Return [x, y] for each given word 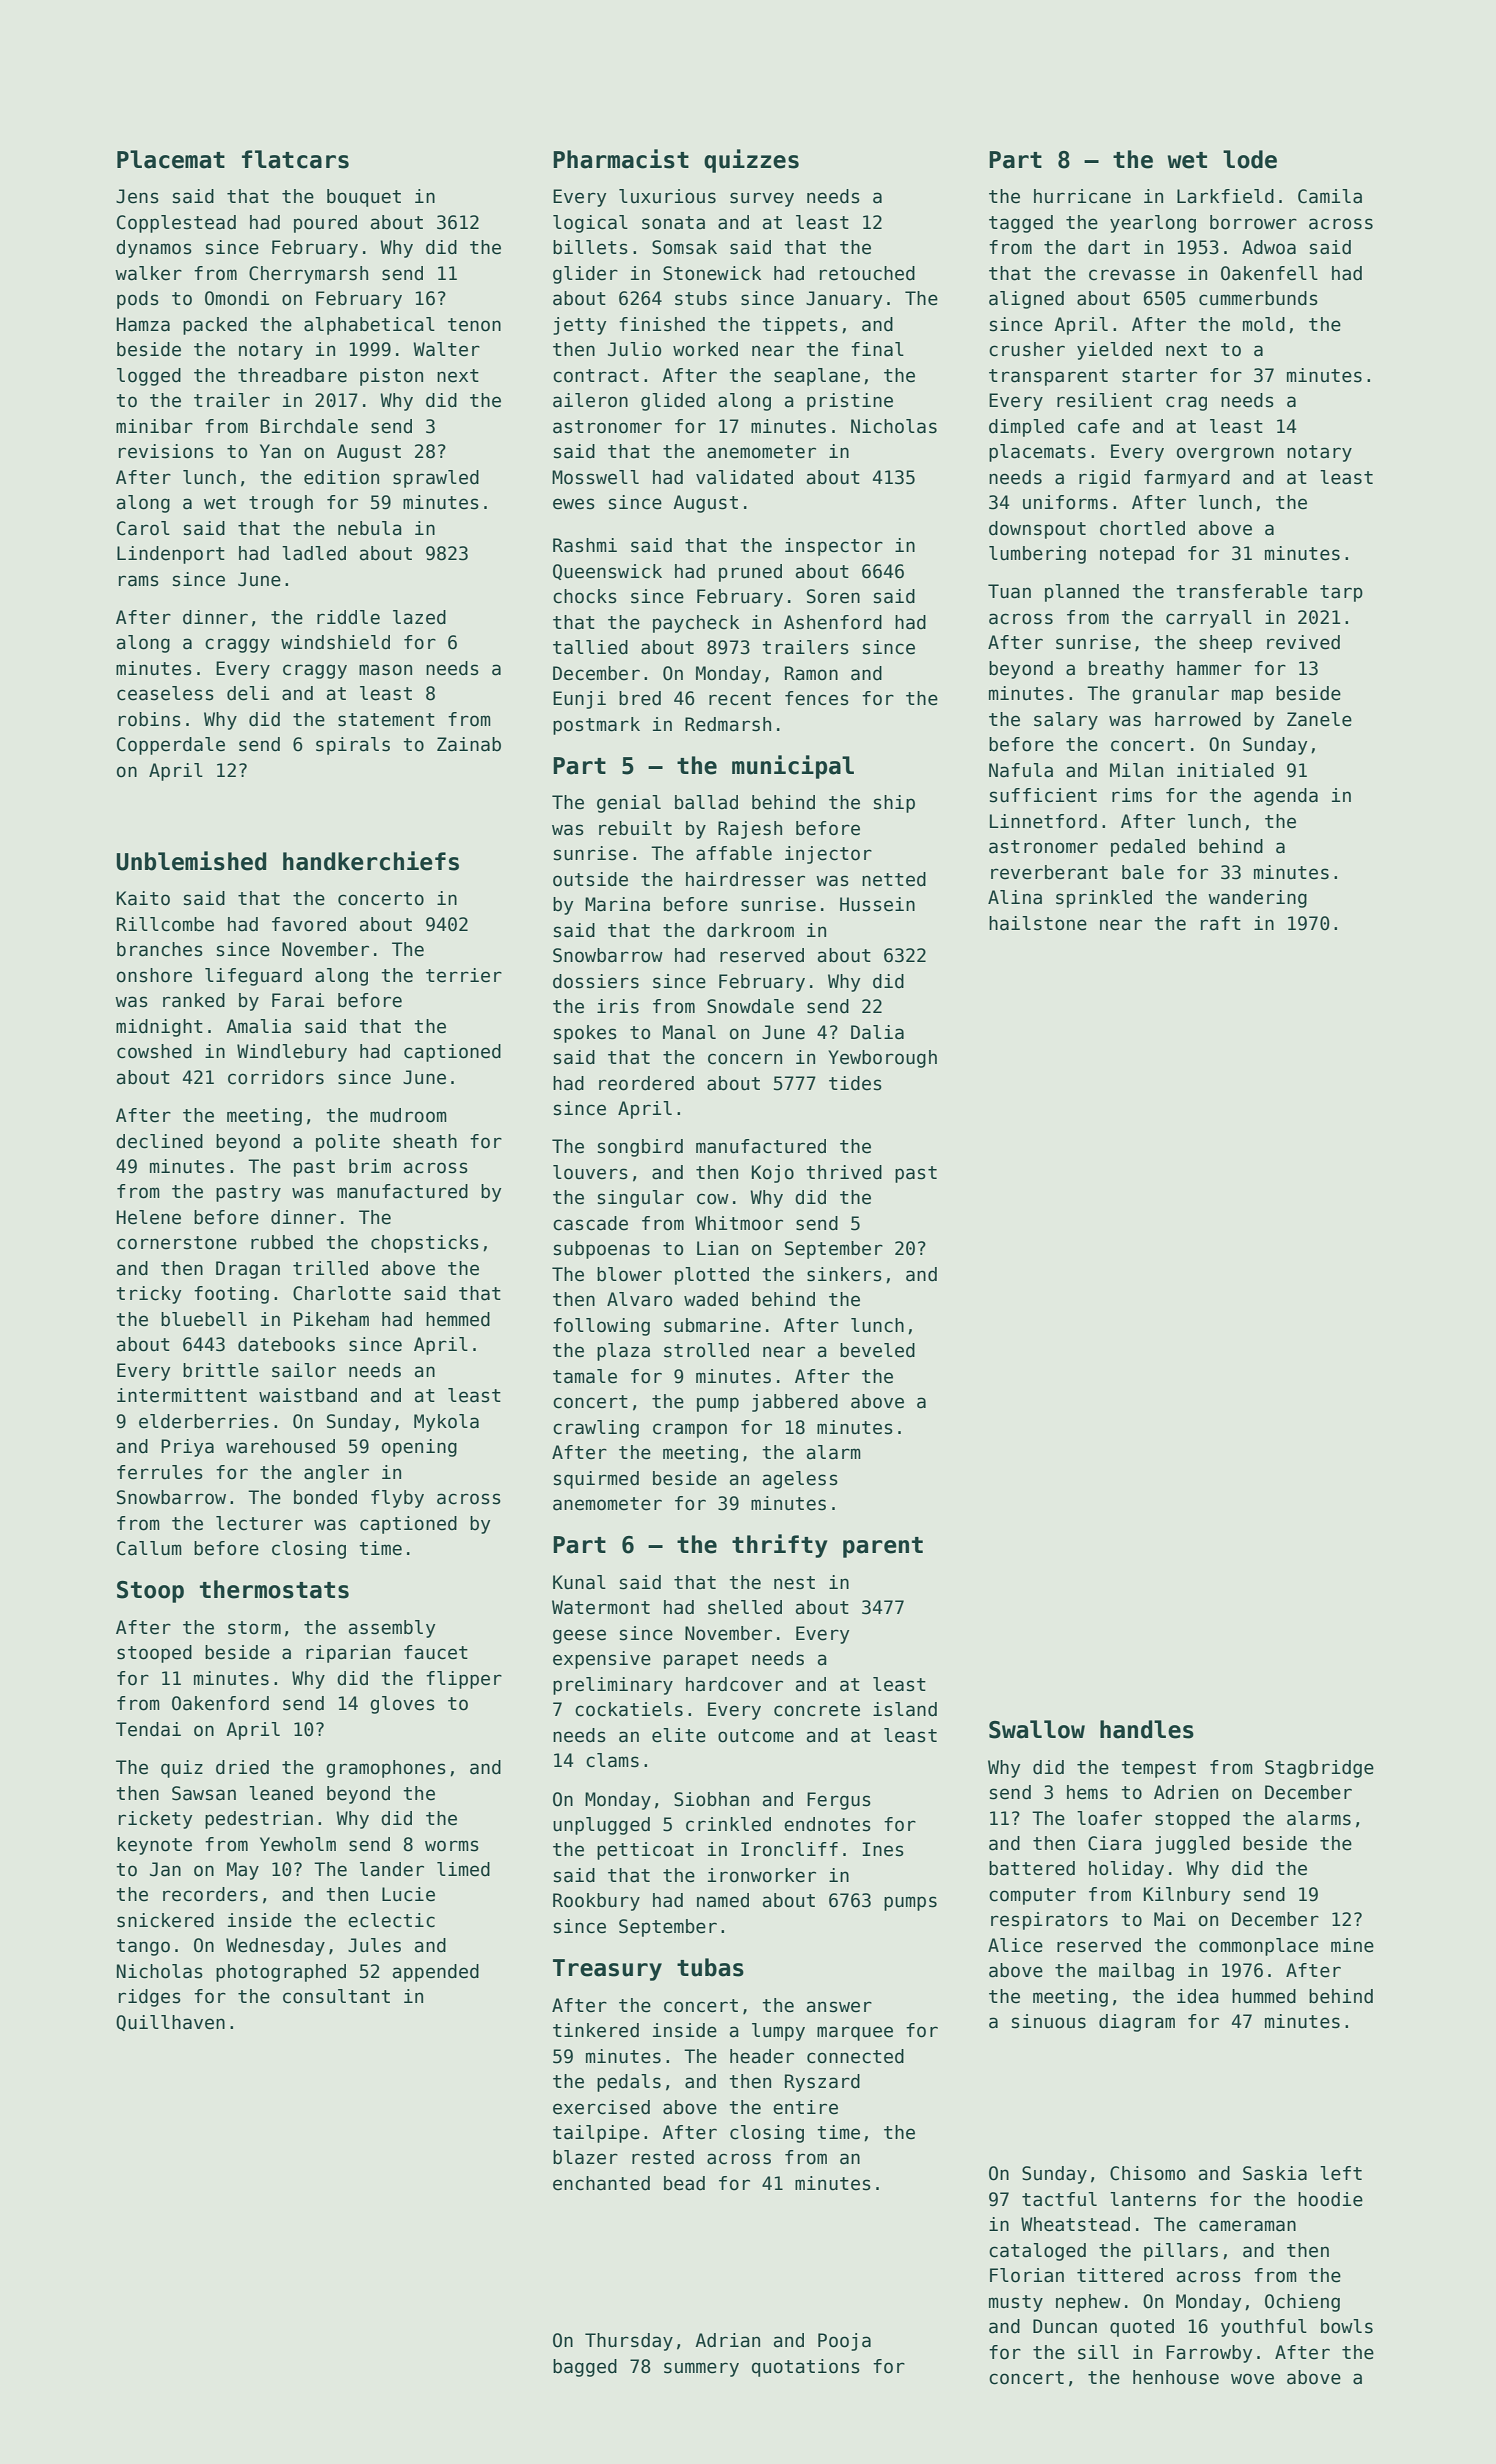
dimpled [1026, 428]
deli [248, 693]
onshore [154, 975]
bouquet [364, 198]
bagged [585, 2368]
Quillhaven [170, 2023]
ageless [800, 1480]
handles [1147, 1729]
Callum [149, 1548]
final [877, 349]
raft [1221, 923]
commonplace [1258, 1947]
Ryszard [822, 2083]
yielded [1114, 351]
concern [745, 1059]
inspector [834, 547]
